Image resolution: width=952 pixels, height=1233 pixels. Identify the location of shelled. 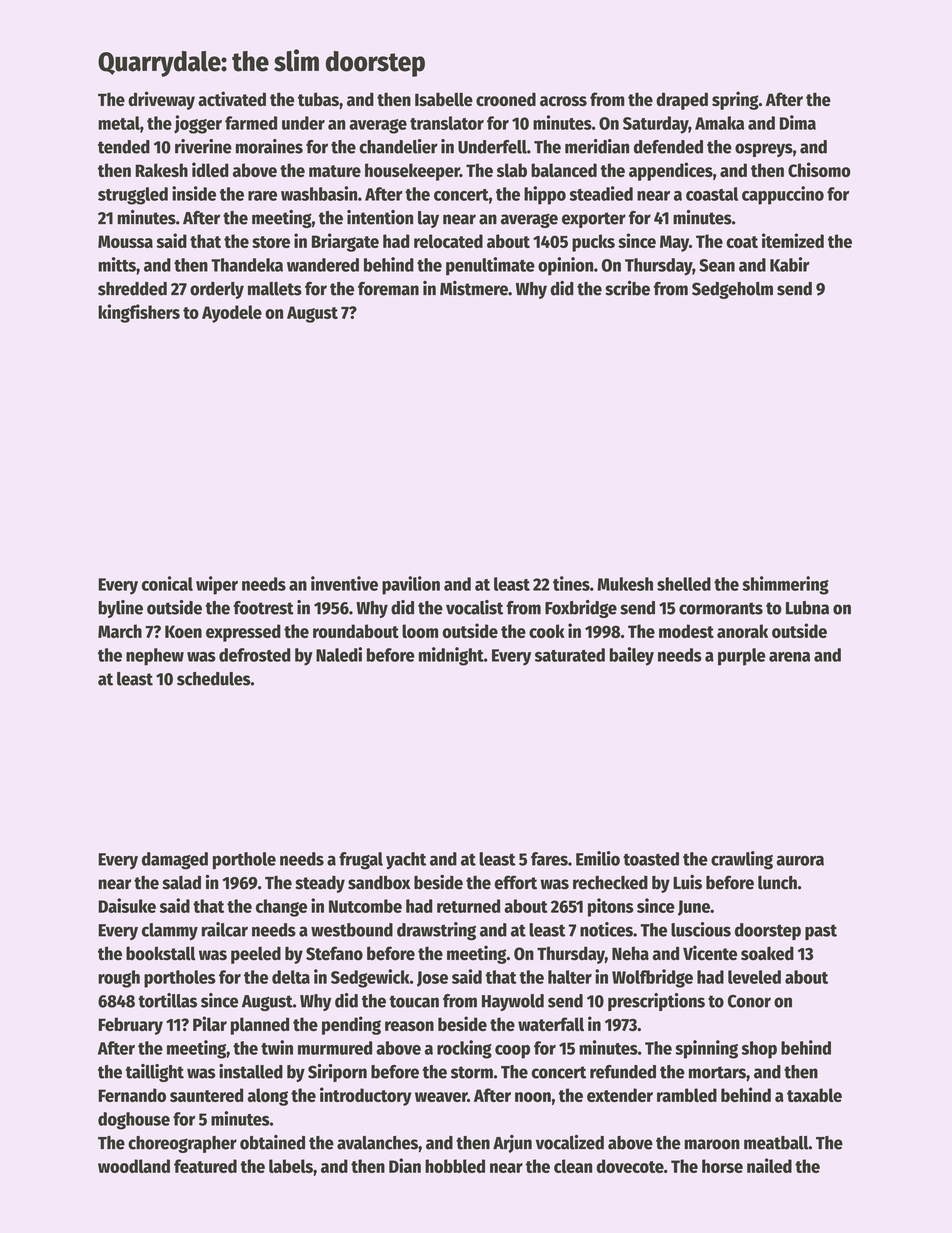
(684, 584).
